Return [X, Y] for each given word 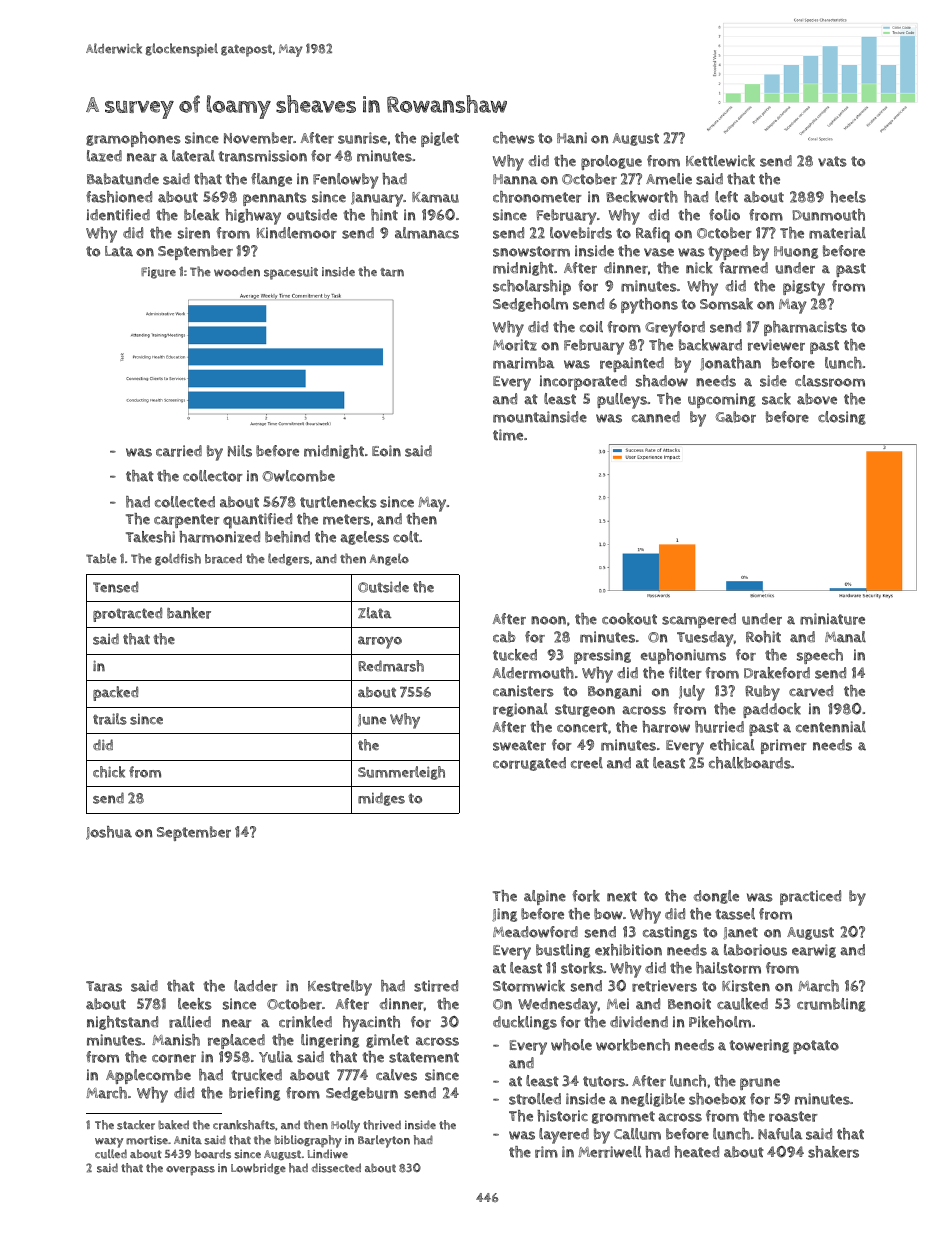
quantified [257, 521]
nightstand [122, 1023]
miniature [832, 619]
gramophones [133, 139]
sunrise [362, 138]
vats [832, 161]
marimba [523, 363]
